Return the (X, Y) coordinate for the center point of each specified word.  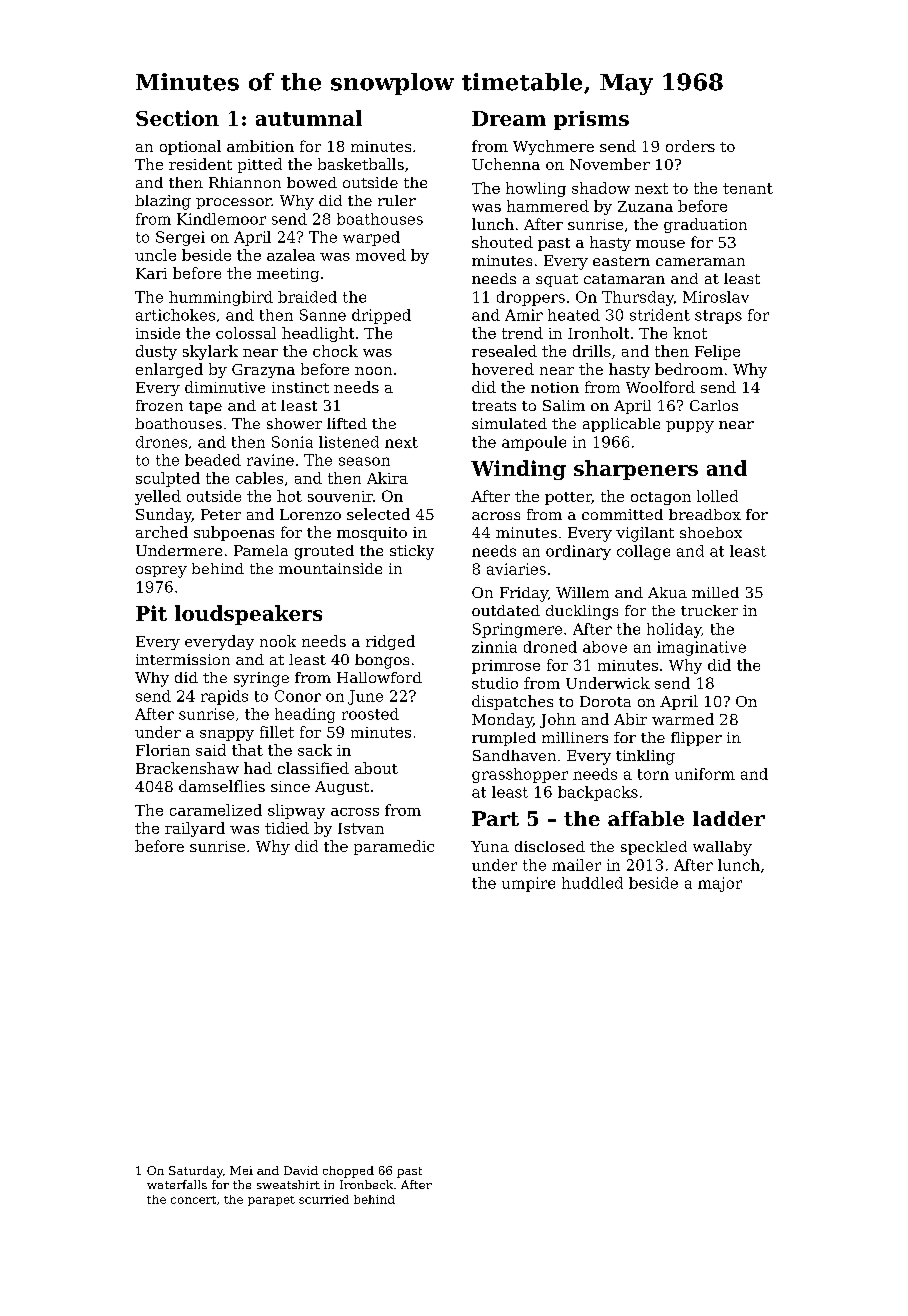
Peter (221, 514)
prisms (591, 120)
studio (495, 683)
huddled (592, 883)
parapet (271, 1201)
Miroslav (716, 297)
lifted (347, 423)
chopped (348, 1172)
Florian (163, 750)
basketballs (361, 164)
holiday (674, 630)
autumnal (309, 118)
